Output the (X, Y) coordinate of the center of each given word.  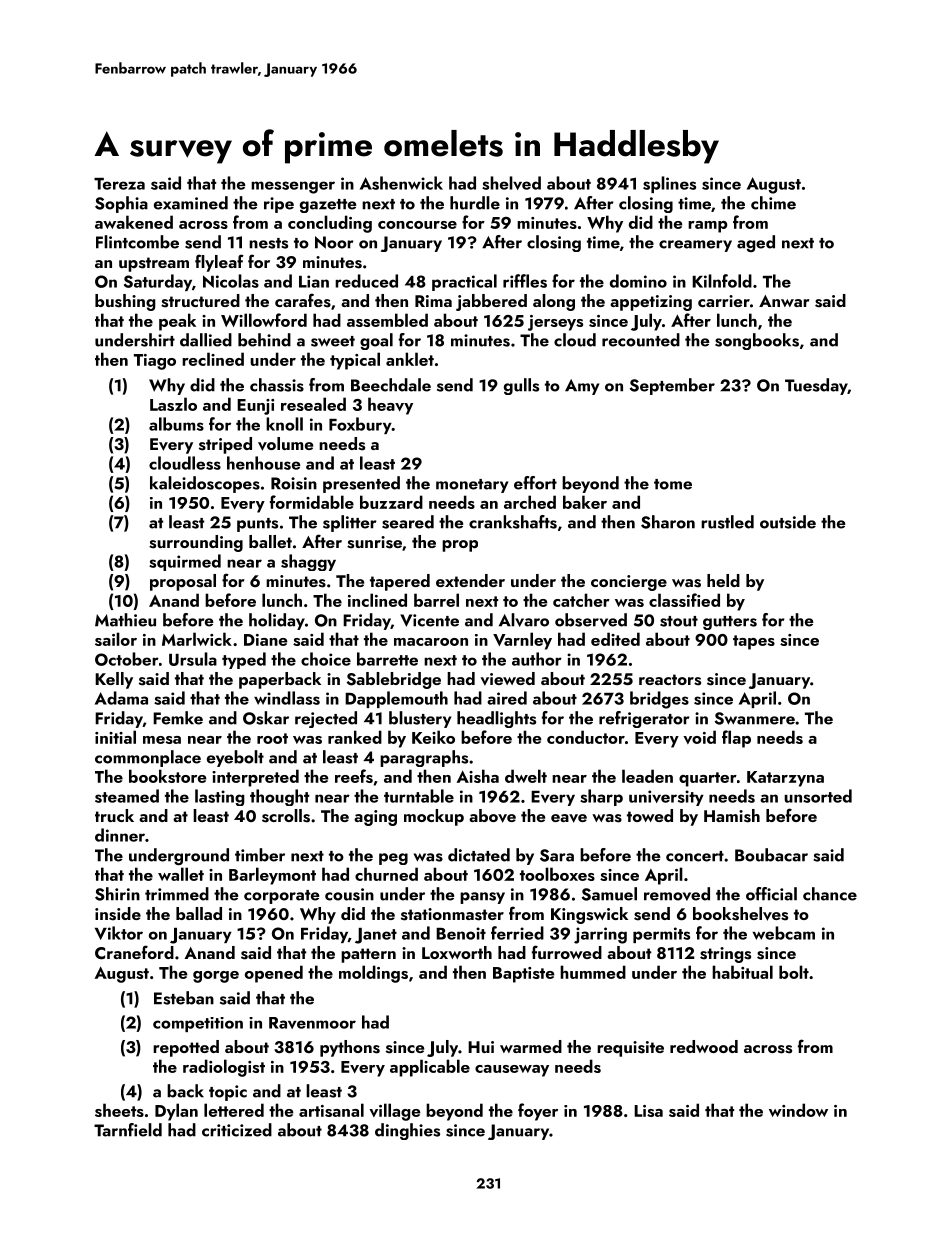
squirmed (185, 562)
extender (470, 580)
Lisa (648, 1111)
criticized (237, 1130)
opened (274, 974)
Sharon (668, 522)
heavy (390, 406)
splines (669, 184)
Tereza (119, 184)
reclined (213, 359)
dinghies (407, 1131)
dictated (479, 855)
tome (673, 484)
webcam (783, 933)
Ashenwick (401, 183)
